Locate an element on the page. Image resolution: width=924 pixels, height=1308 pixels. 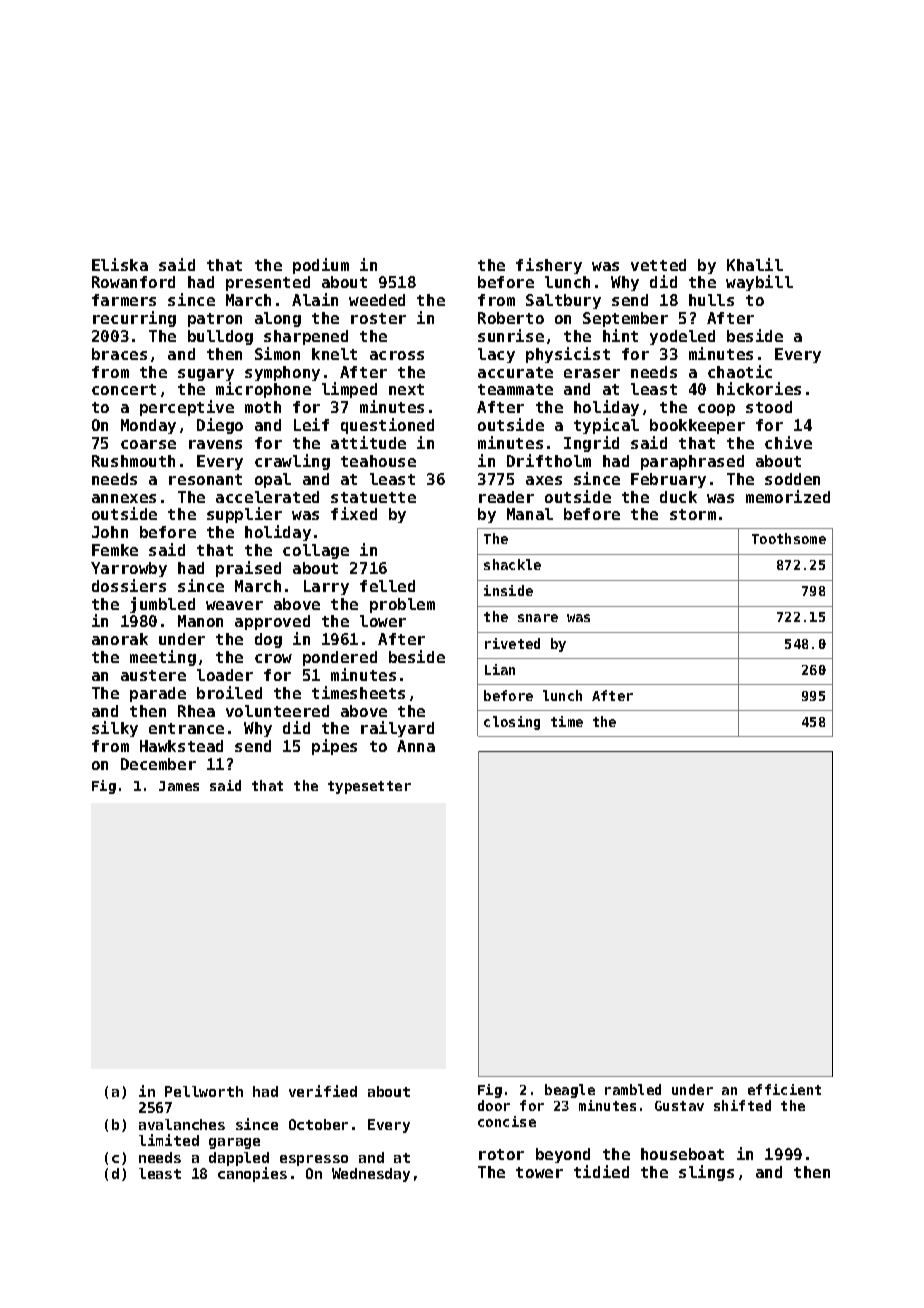
fishery is located at coordinates (549, 266).
